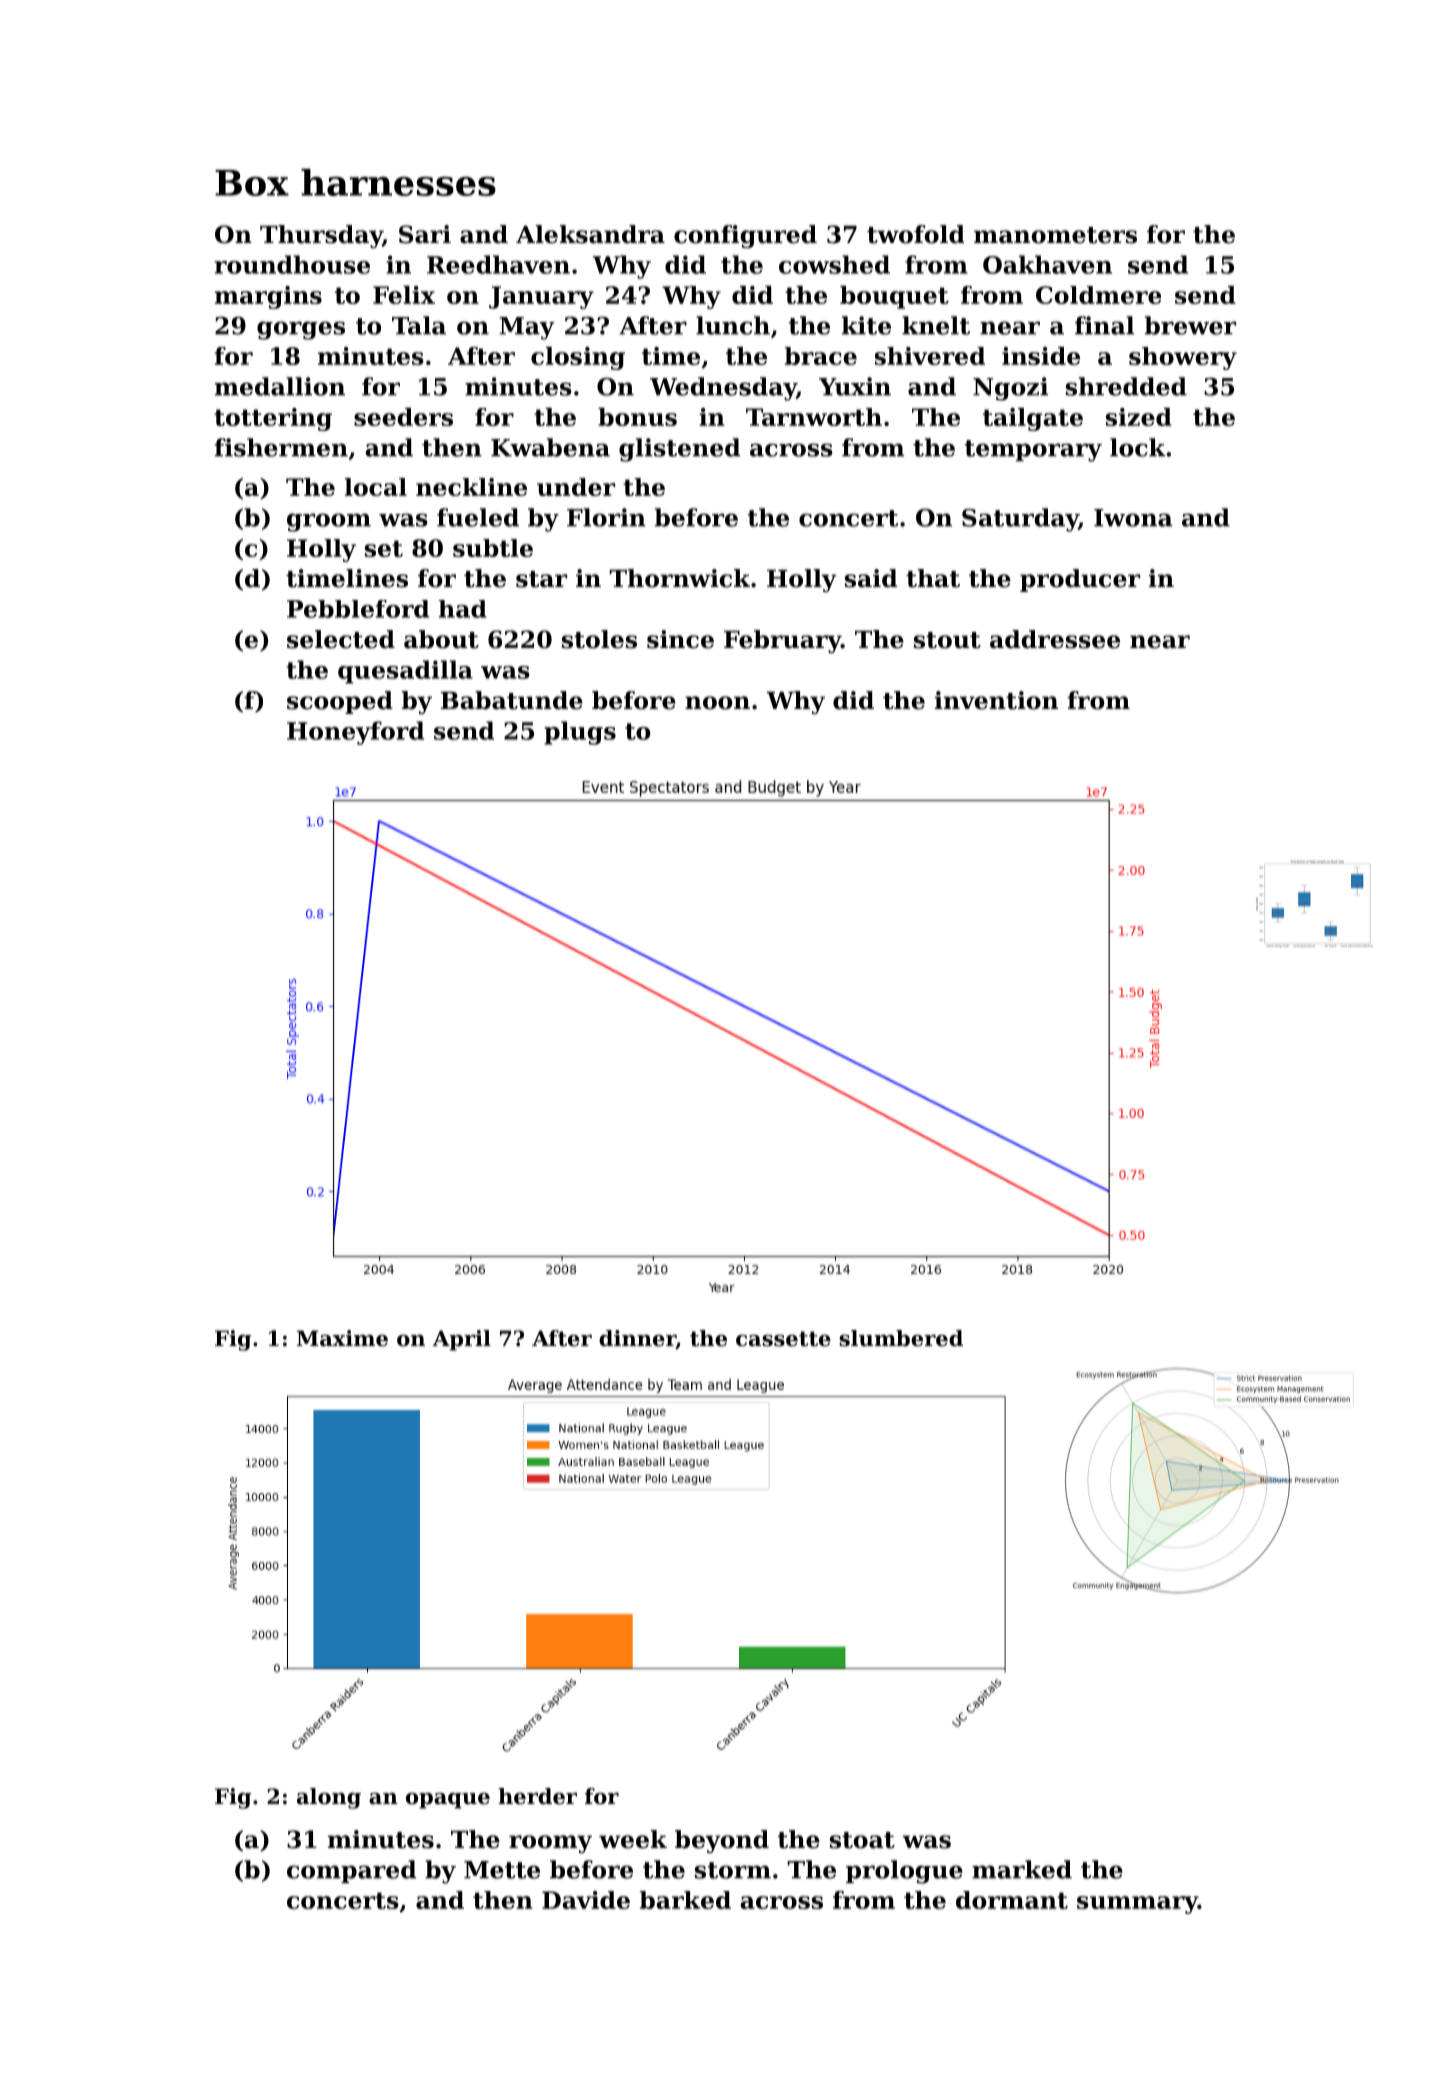 The width and height of the page is (1450, 2100). I want to click on Maxime, so click(342, 1338).
